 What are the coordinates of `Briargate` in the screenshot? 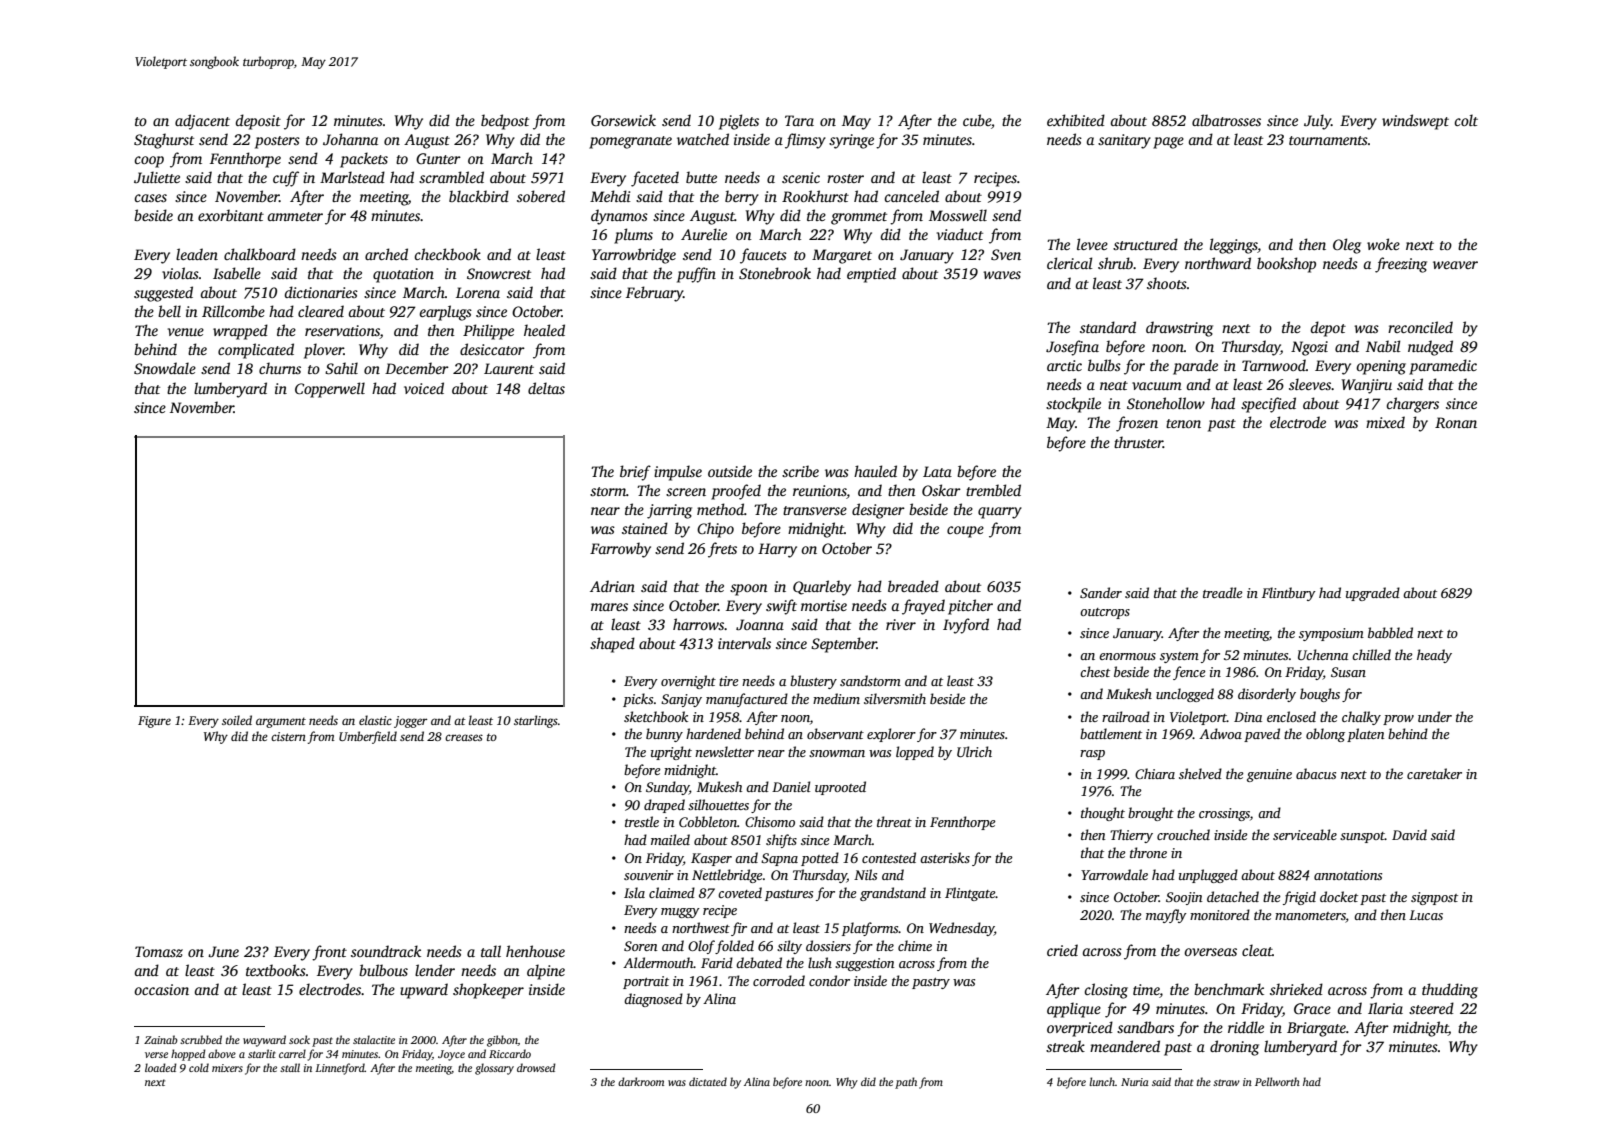 It's located at (1316, 1029).
